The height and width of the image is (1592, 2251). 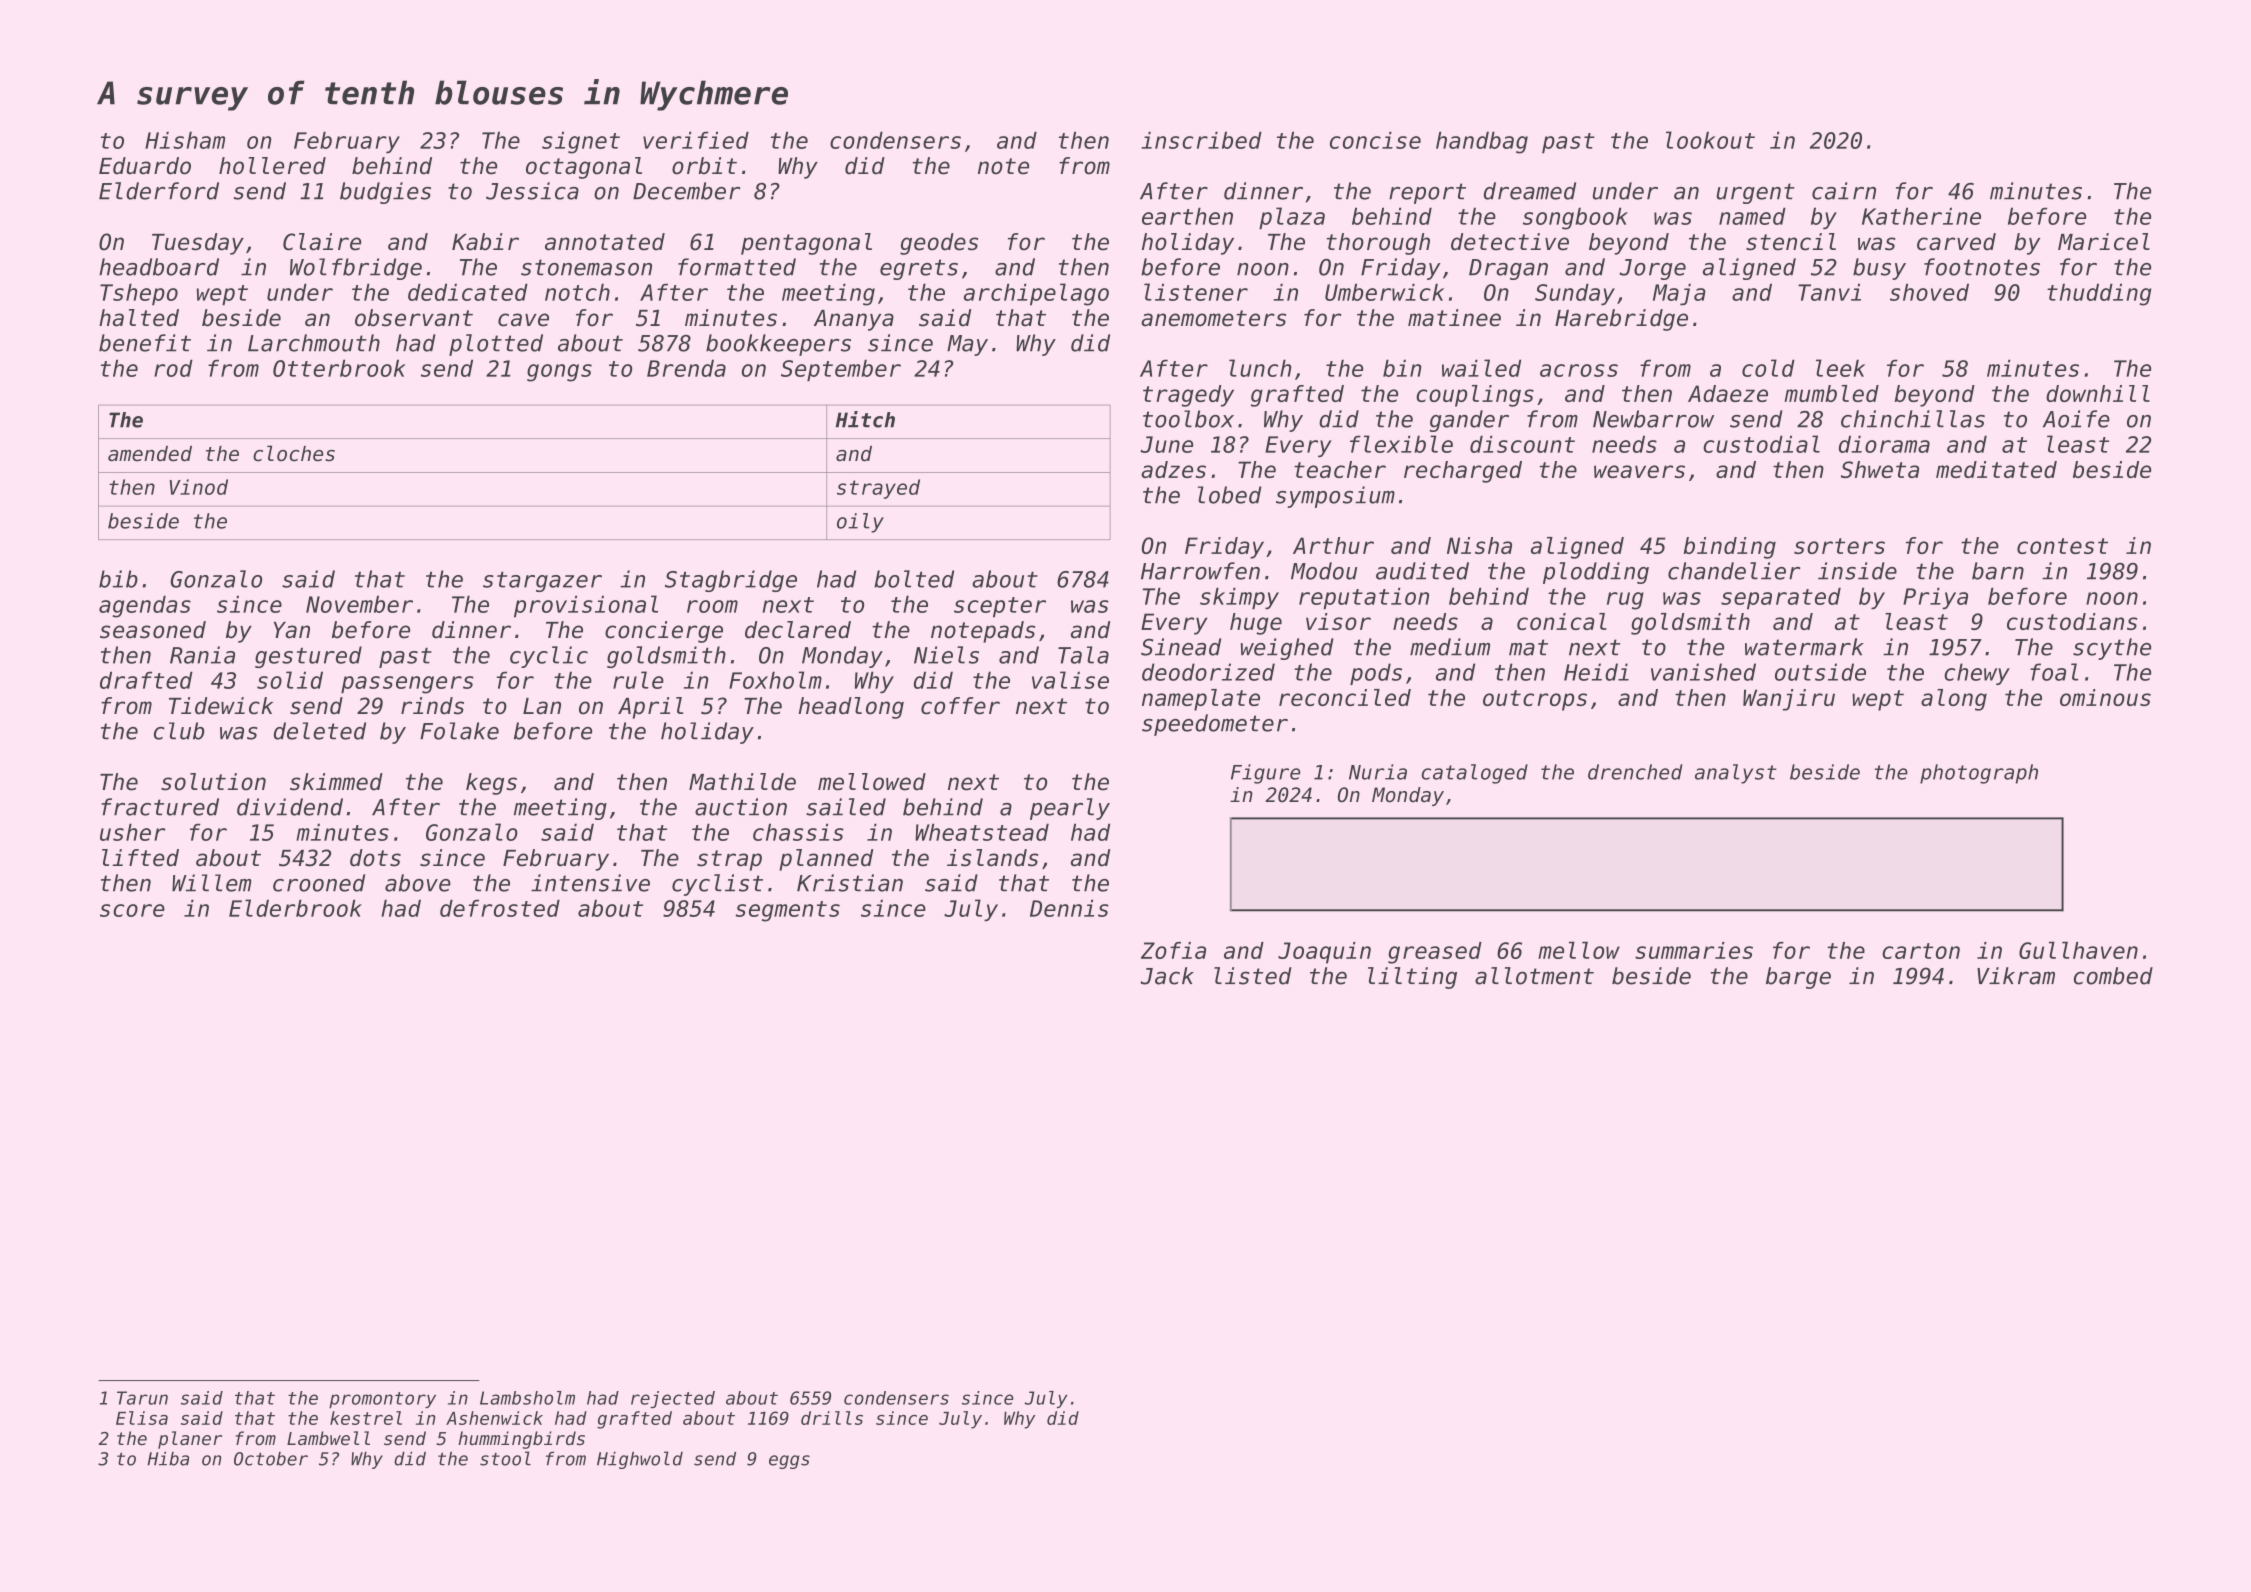 What do you see at coordinates (1857, 571) in the image?
I see `inside` at bounding box center [1857, 571].
